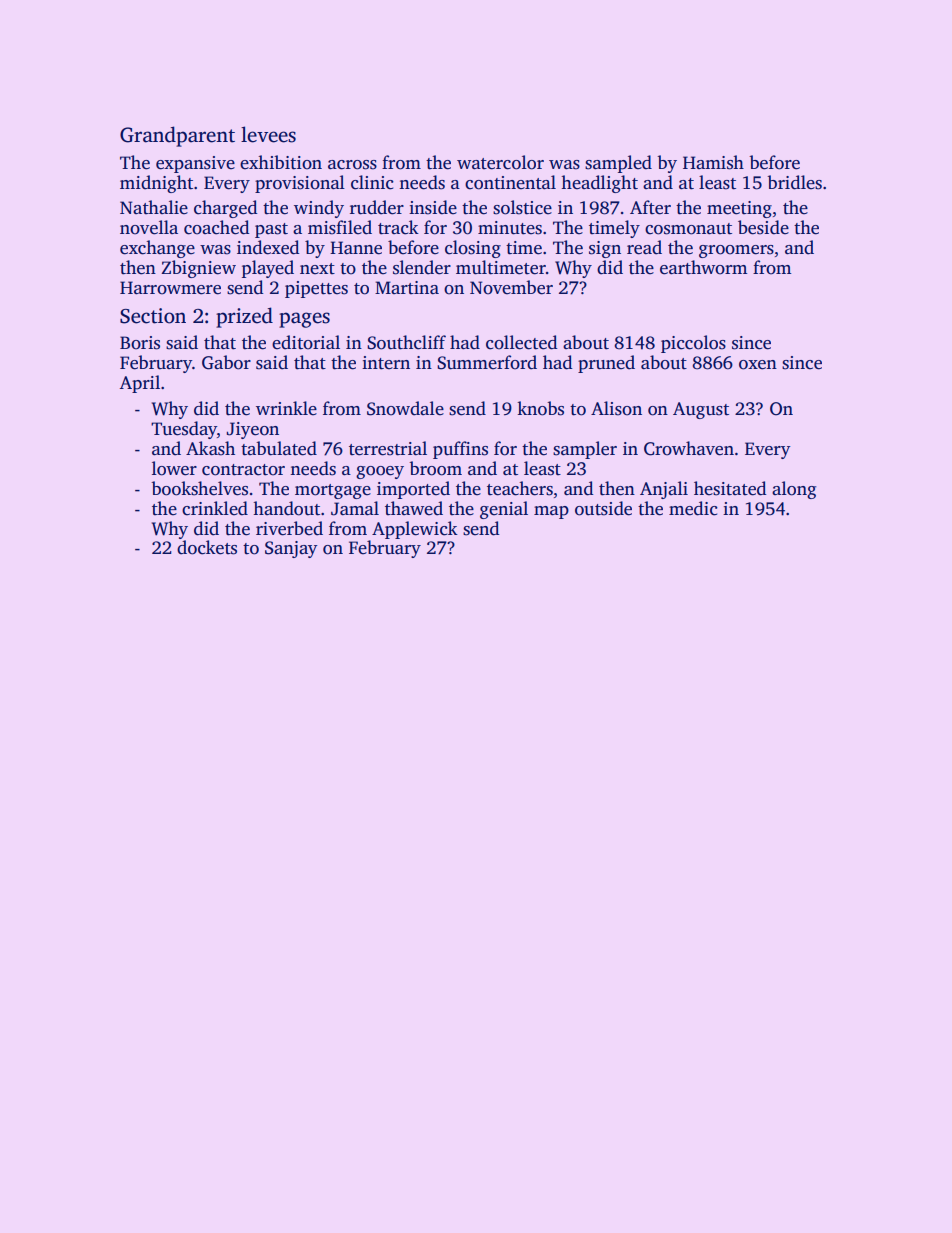 The image size is (952, 1233). Describe the element at coordinates (500, 162) in the image. I see `watercolor` at that location.
